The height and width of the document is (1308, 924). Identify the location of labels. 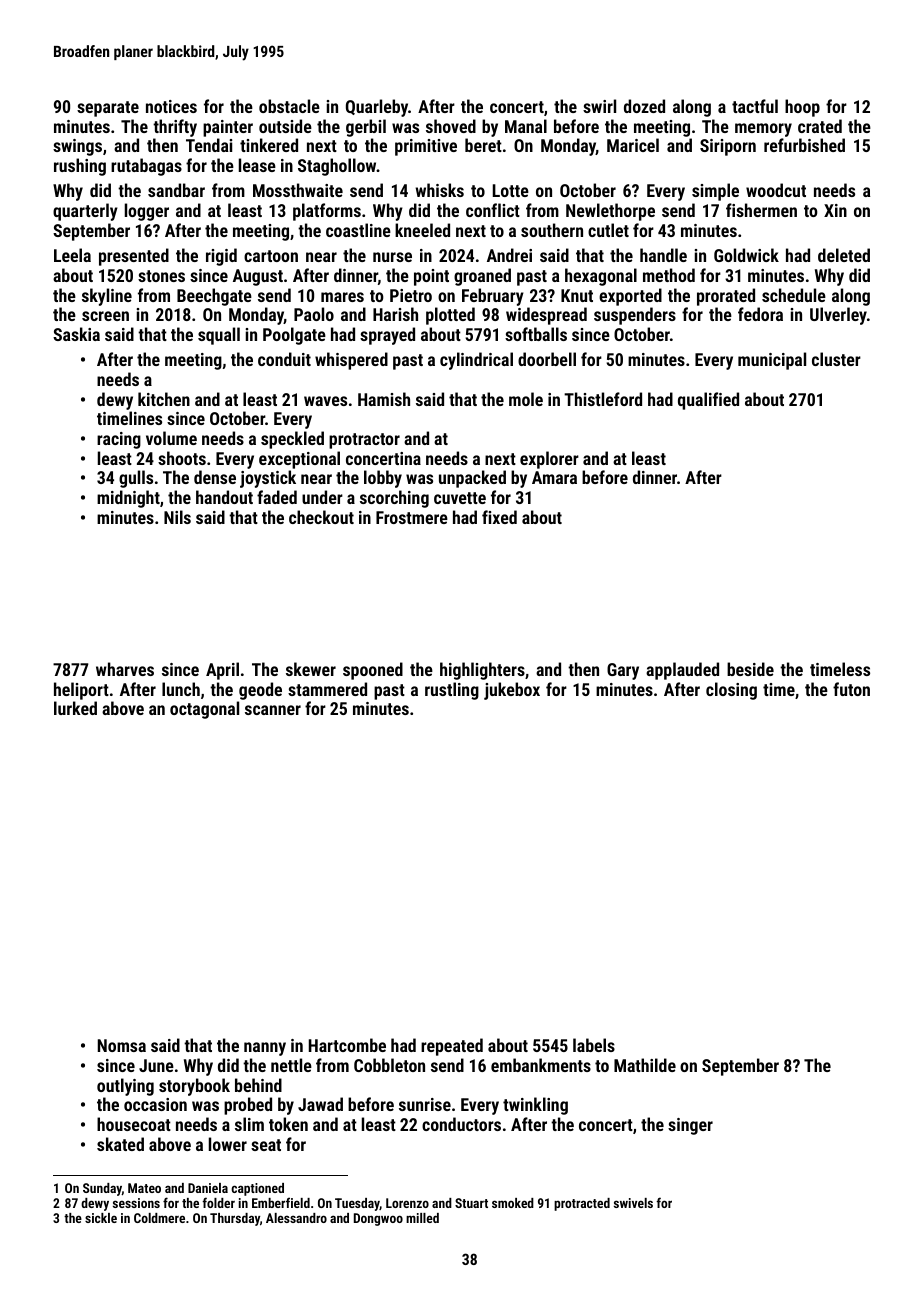
(594, 1045).
